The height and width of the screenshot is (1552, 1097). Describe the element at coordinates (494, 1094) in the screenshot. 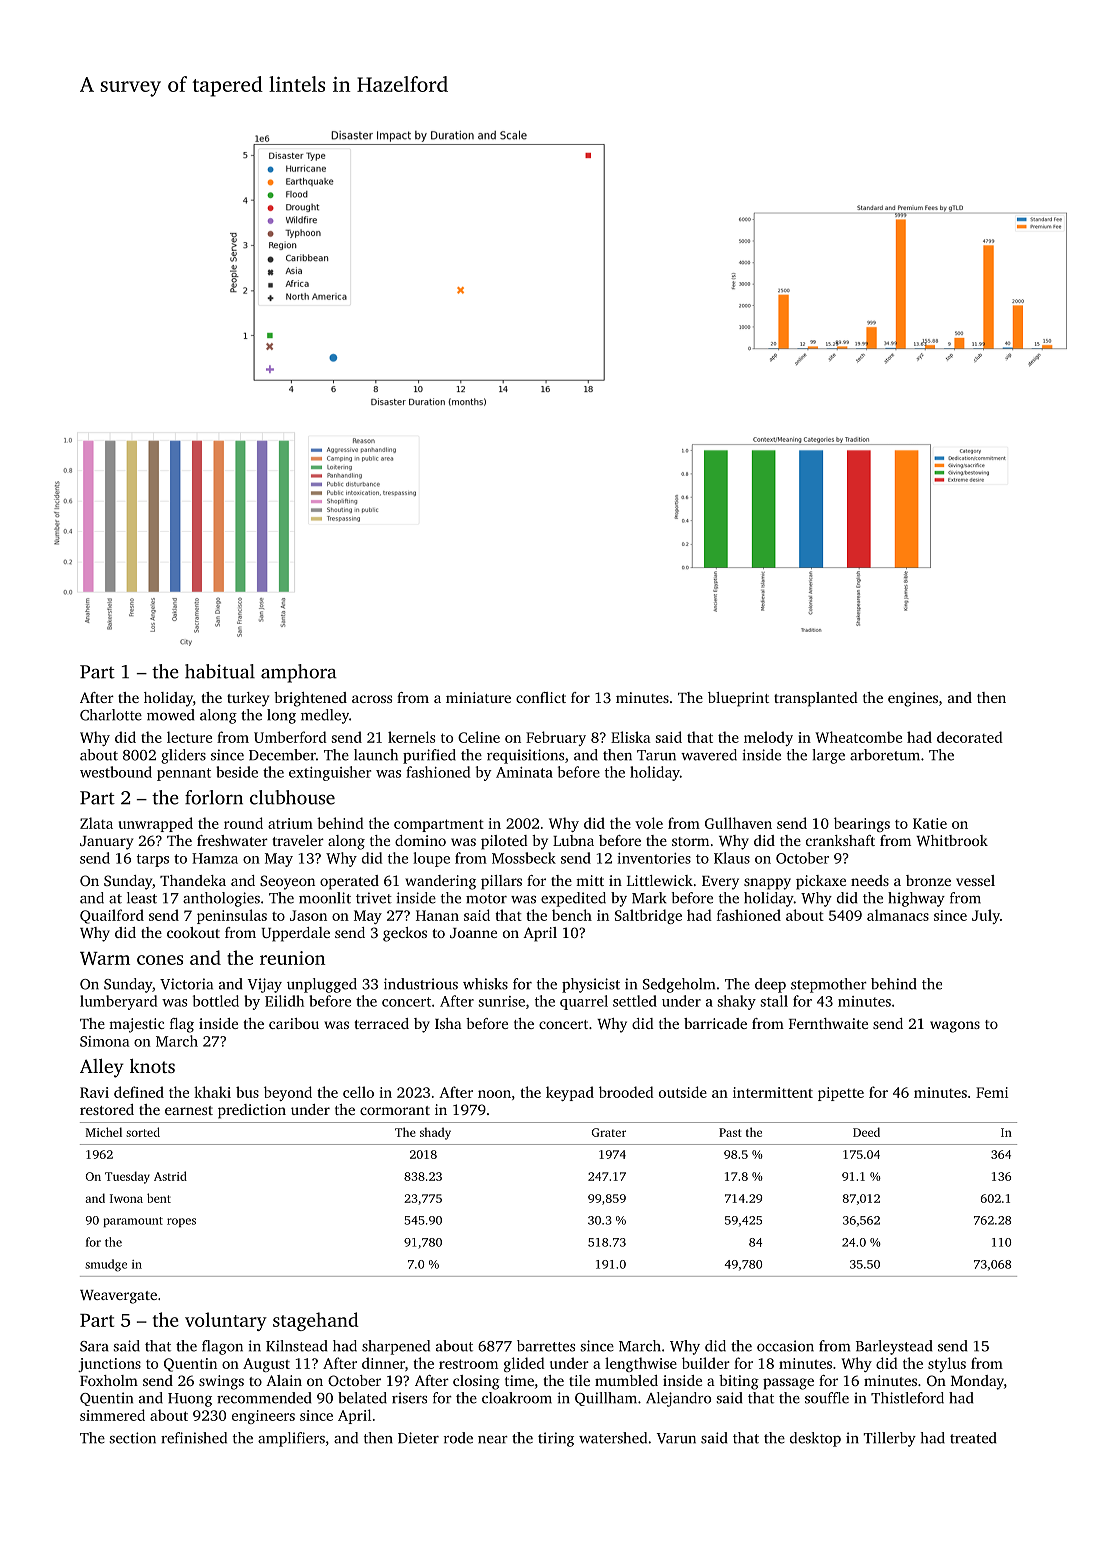

I see `noon` at that location.
